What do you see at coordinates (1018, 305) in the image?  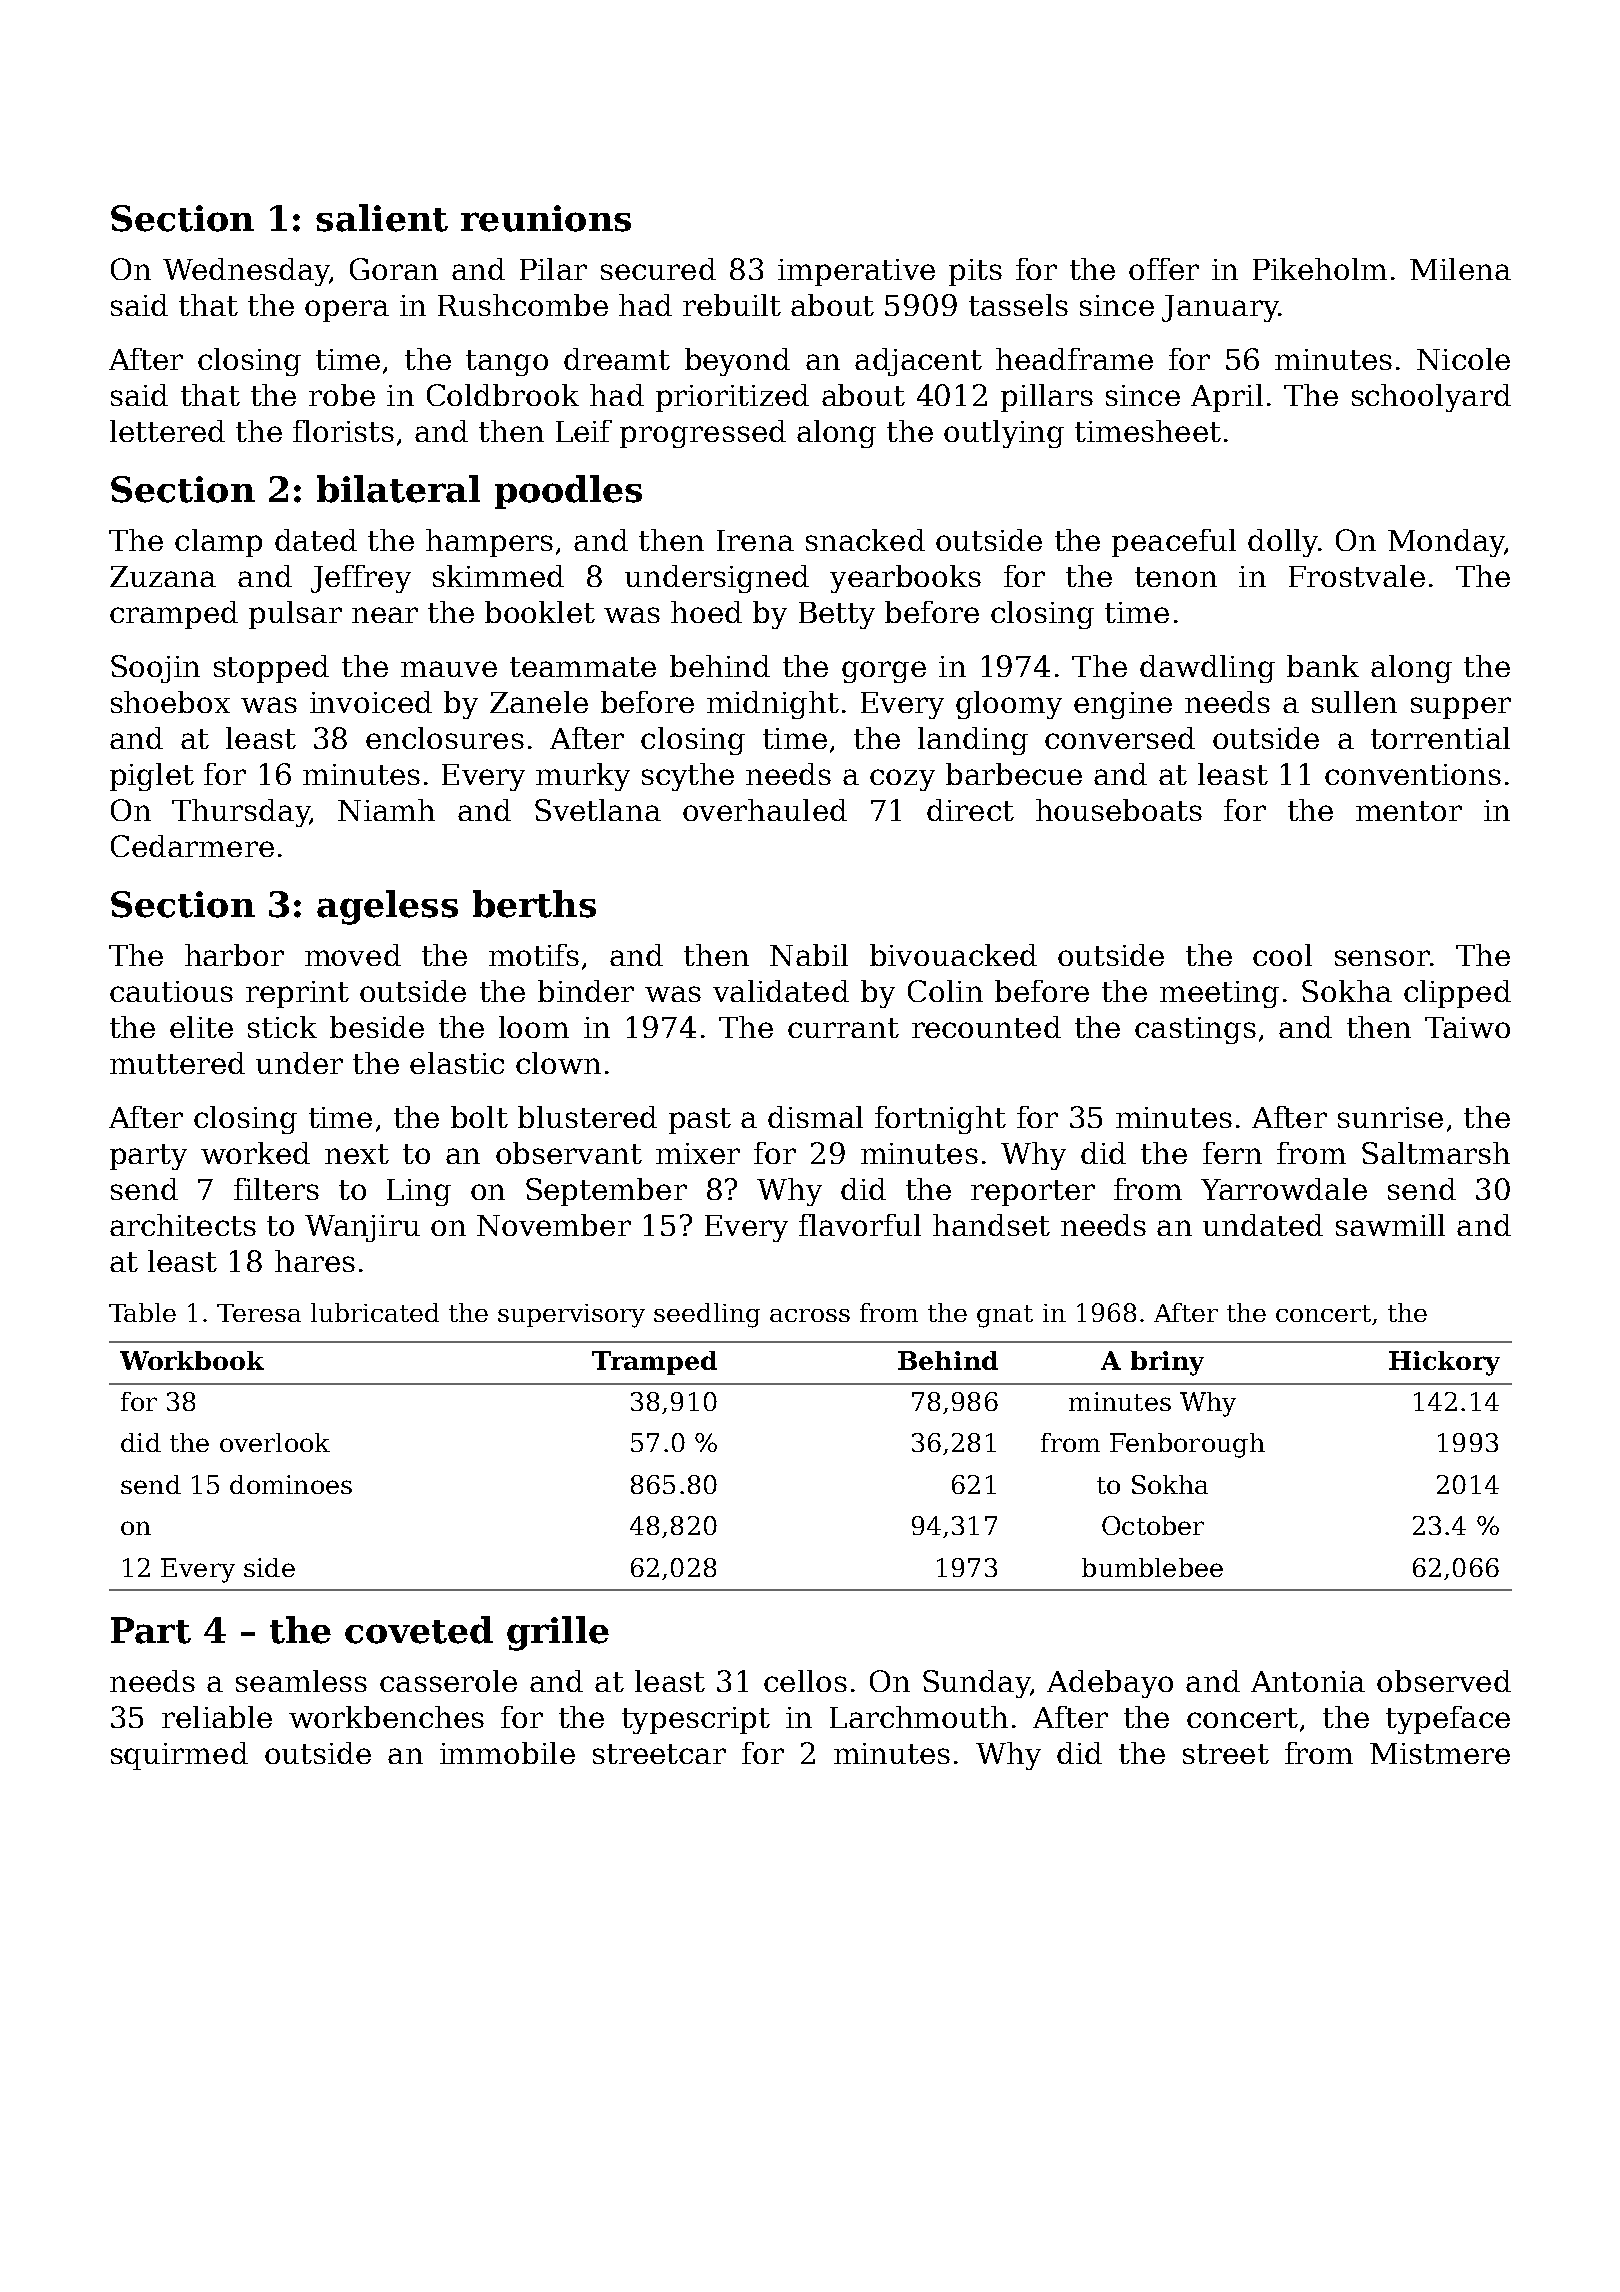 I see `tassels` at bounding box center [1018, 305].
